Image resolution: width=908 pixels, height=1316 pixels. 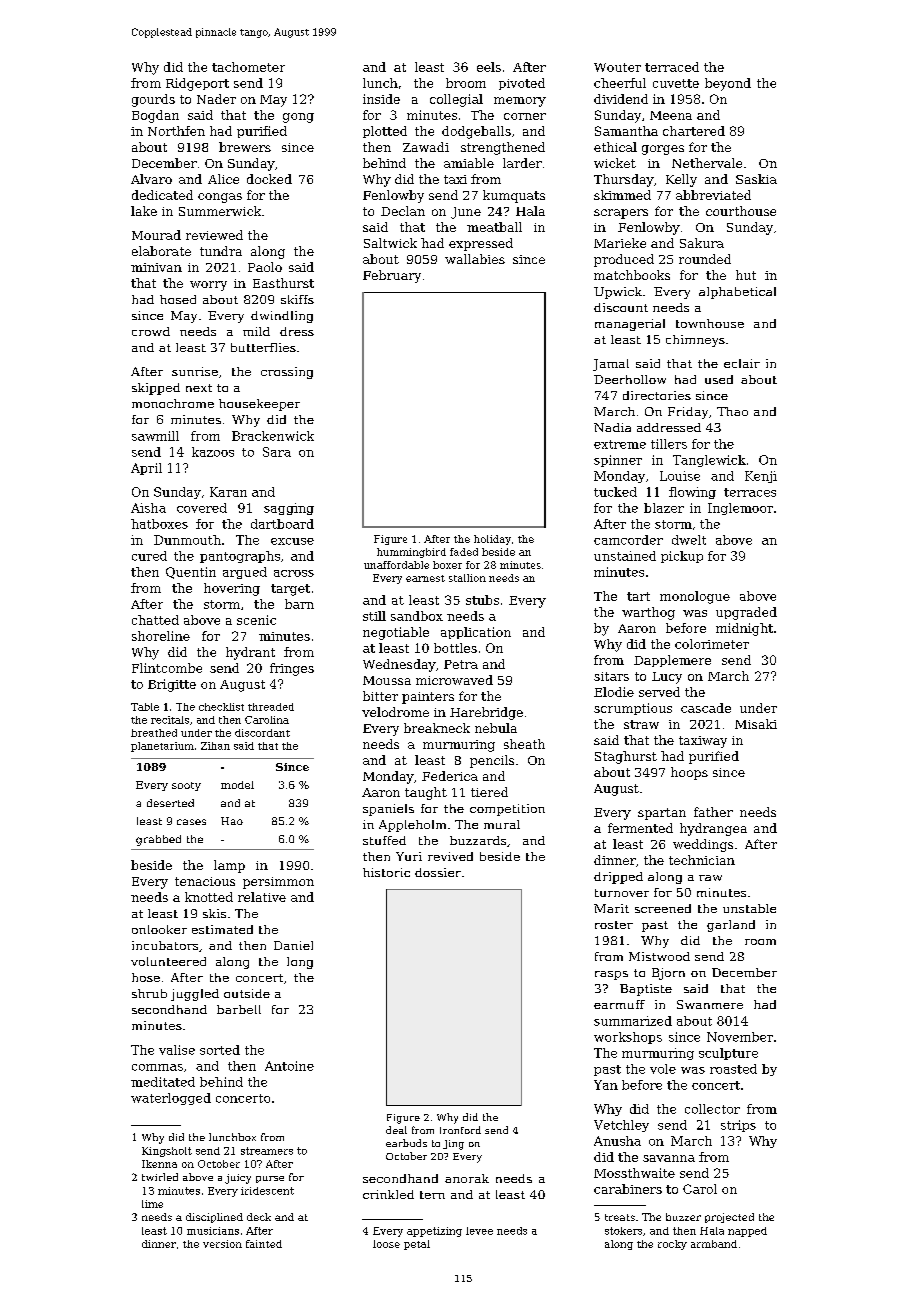 What do you see at coordinates (489, 67) in the image?
I see `eels` at bounding box center [489, 67].
